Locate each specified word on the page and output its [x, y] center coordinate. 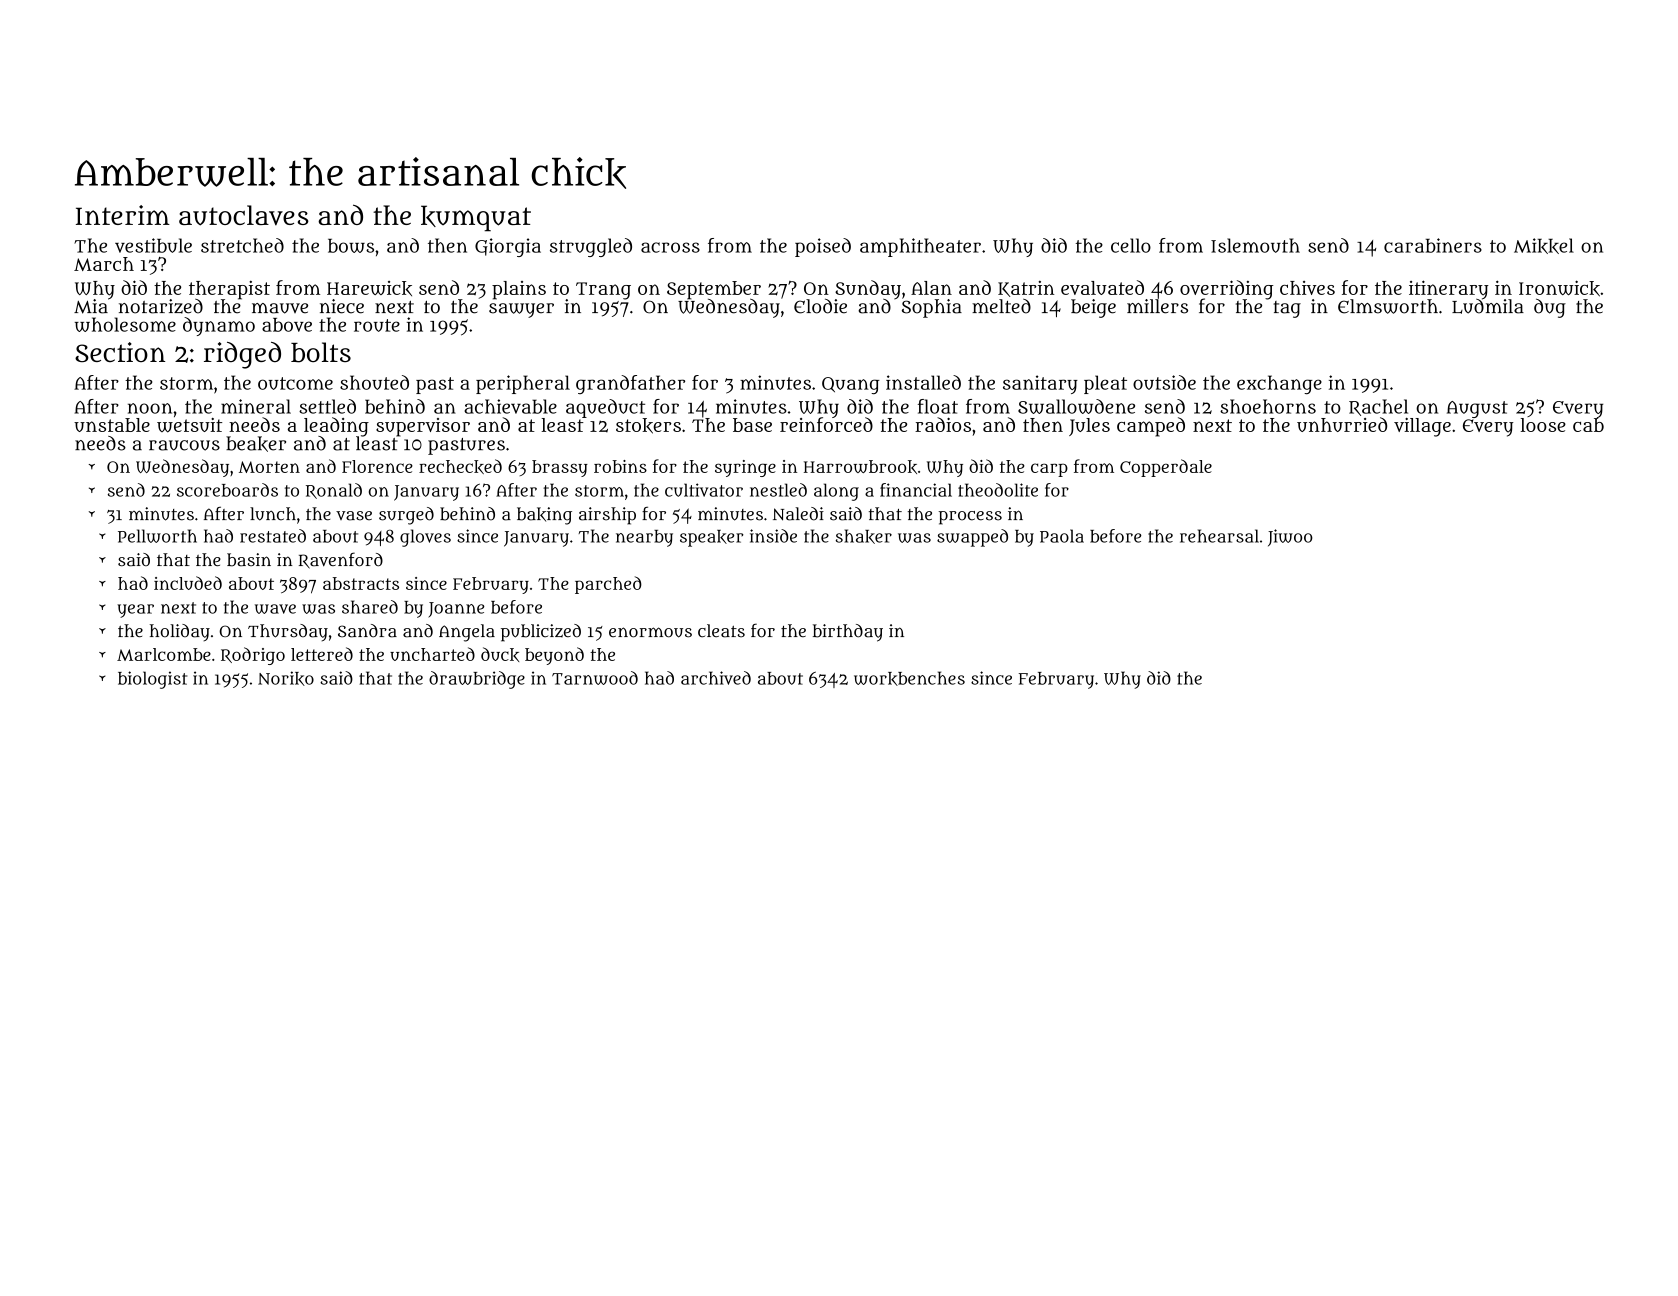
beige [1093, 308]
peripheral [523, 384]
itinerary [1449, 289]
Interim [123, 215]
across [670, 247]
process [970, 518]
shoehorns [1268, 406]
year [135, 611]
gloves [425, 538]
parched [608, 585]
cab [1588, 425]
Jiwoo [1290, 538]
